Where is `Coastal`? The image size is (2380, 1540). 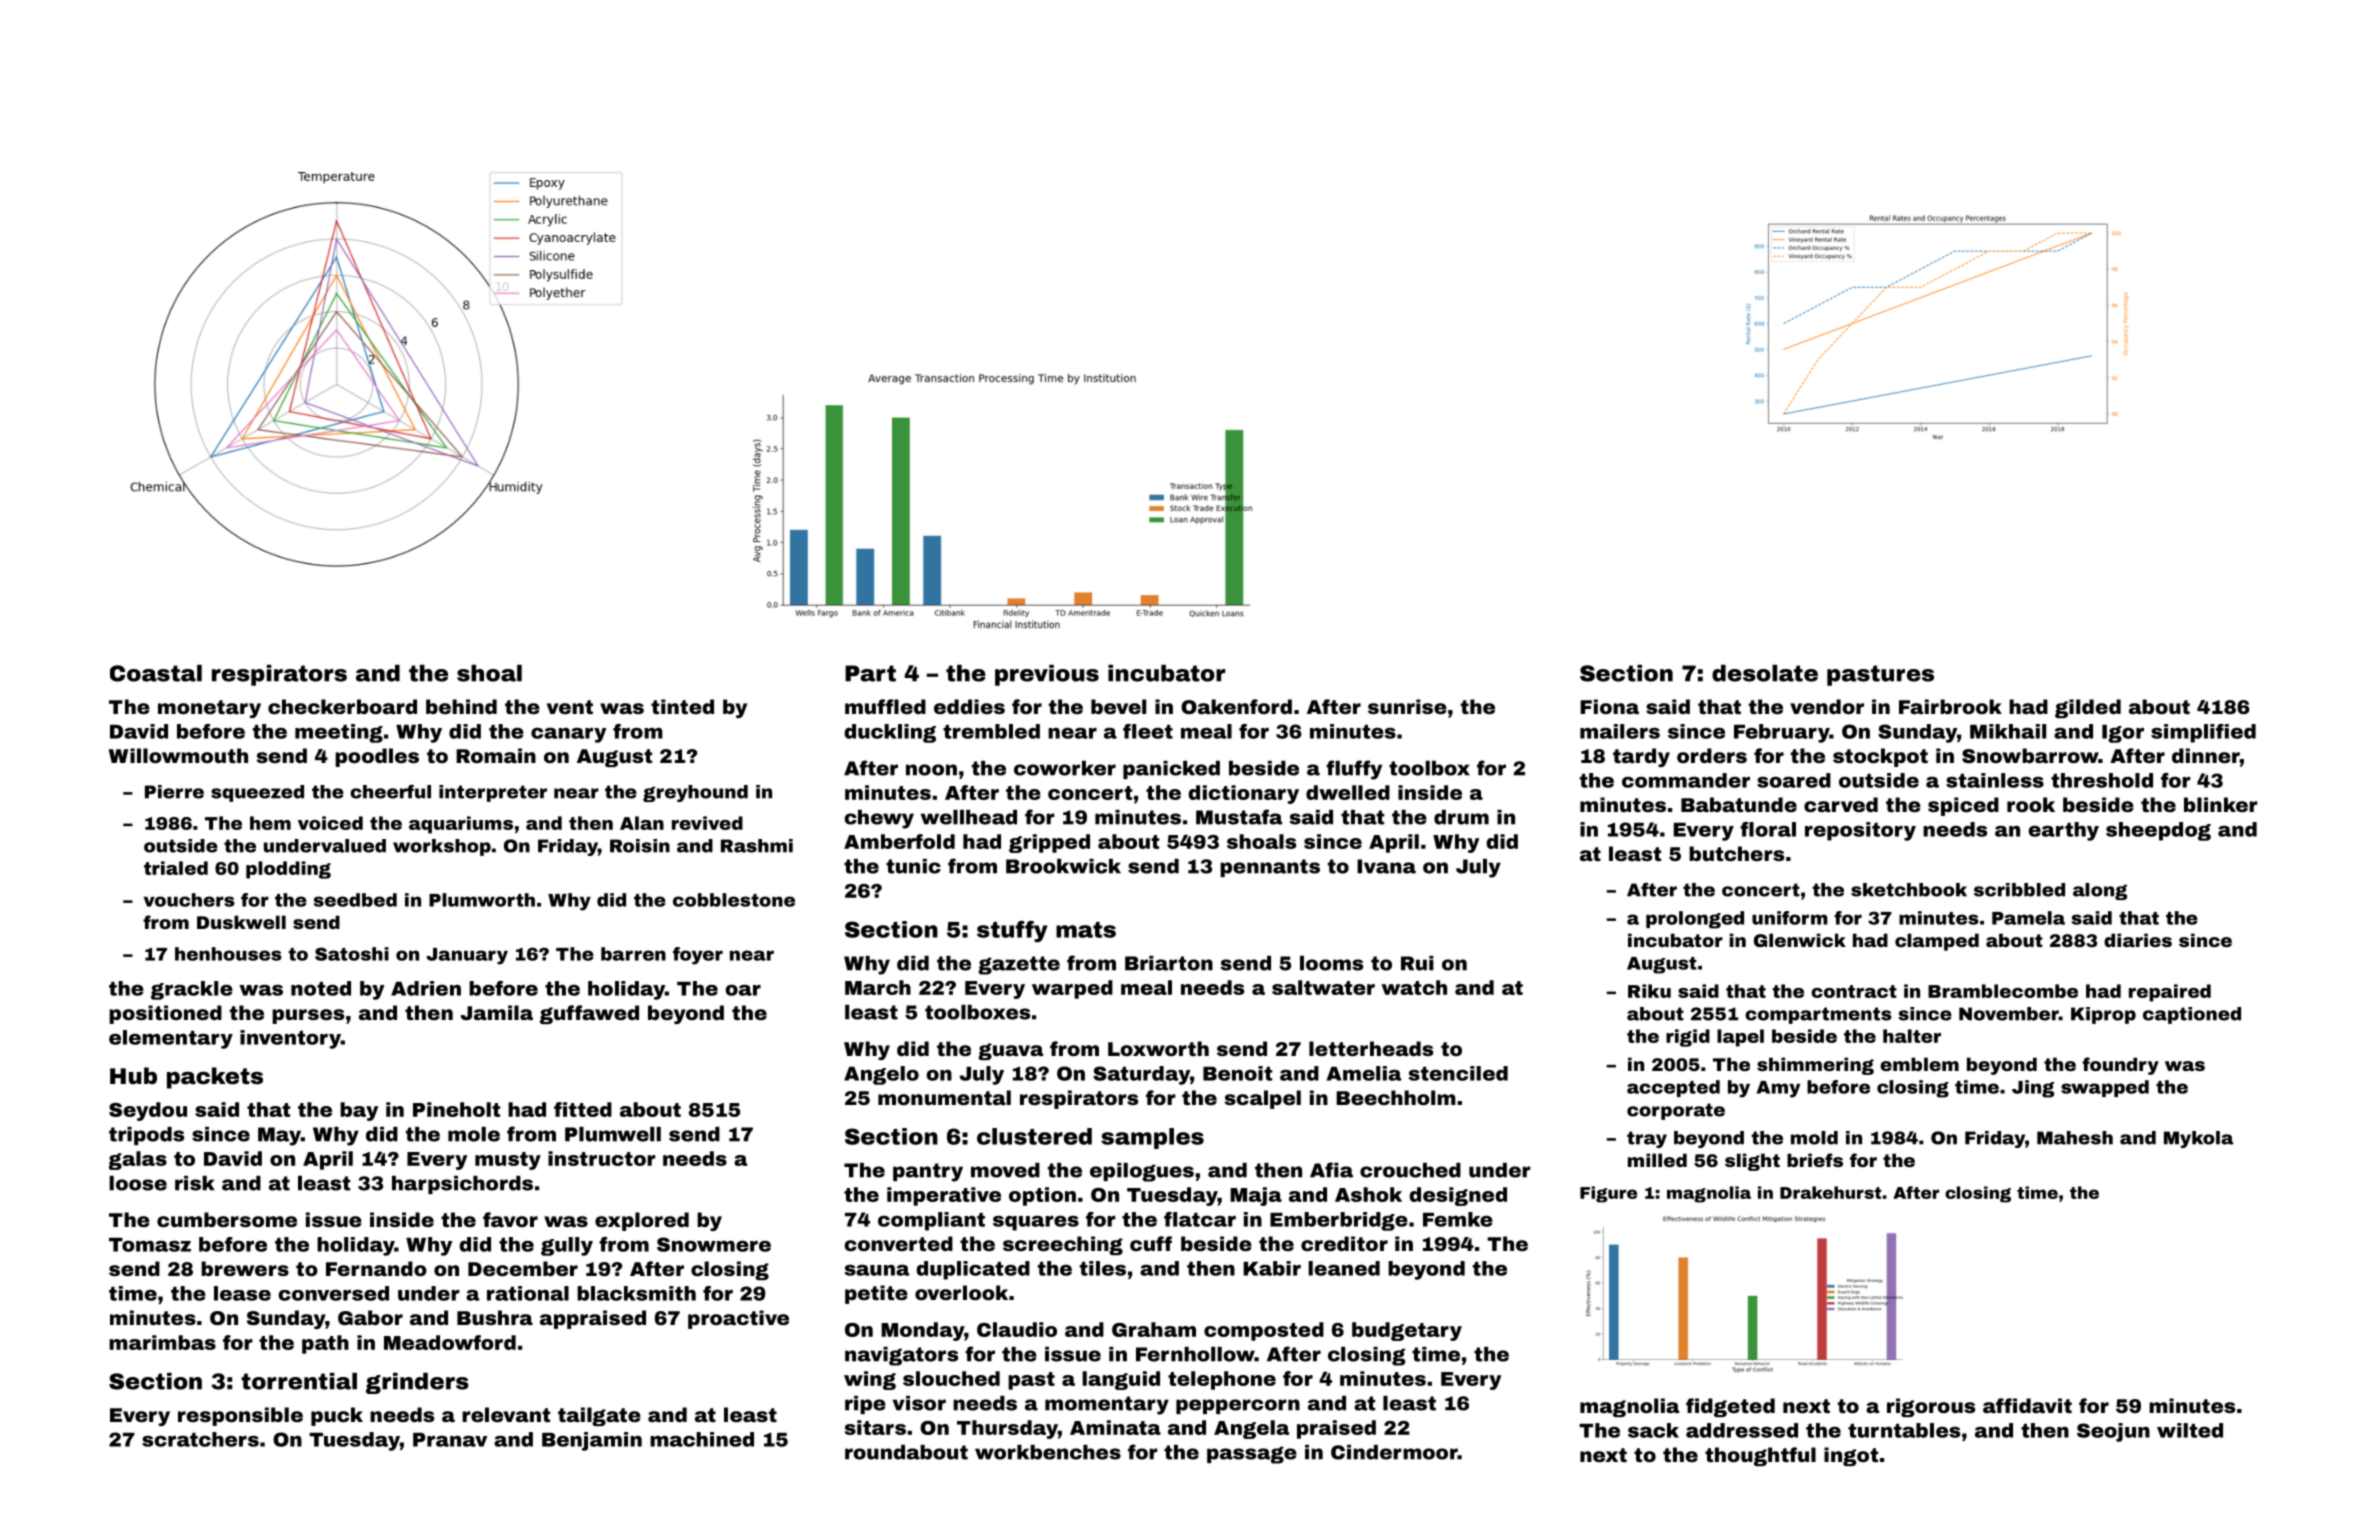 Coastal is located at coordinates (156, 673).
